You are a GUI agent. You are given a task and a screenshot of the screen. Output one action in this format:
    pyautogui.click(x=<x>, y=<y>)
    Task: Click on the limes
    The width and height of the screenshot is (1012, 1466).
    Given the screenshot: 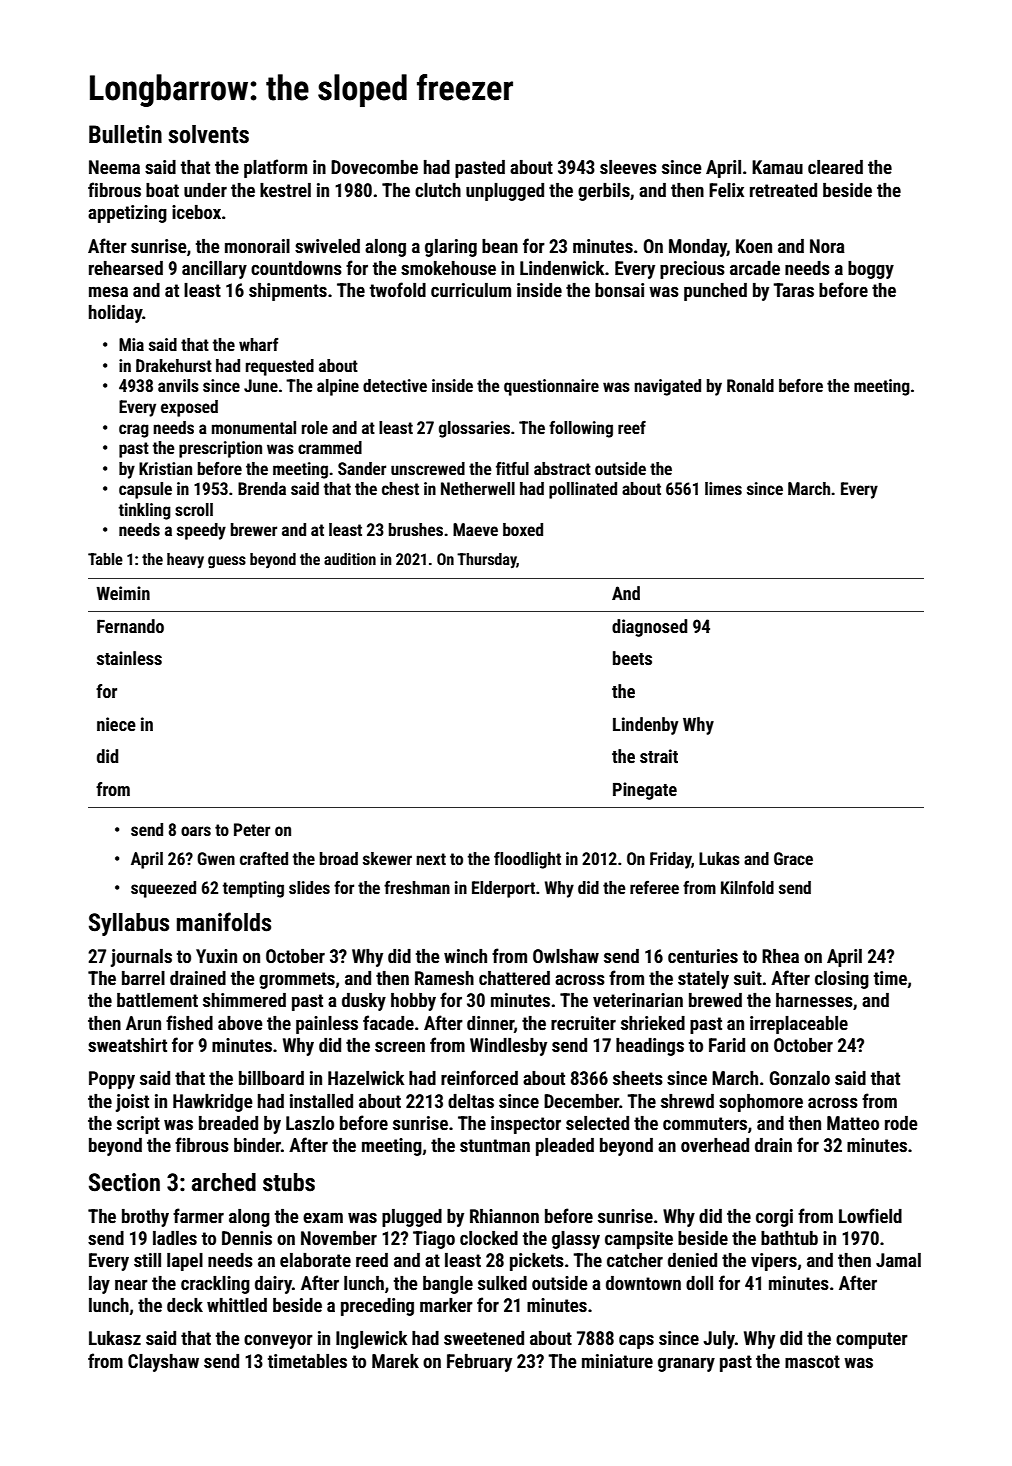 What is the action you would take?
    pyautogui.click(x=723, y=488)
